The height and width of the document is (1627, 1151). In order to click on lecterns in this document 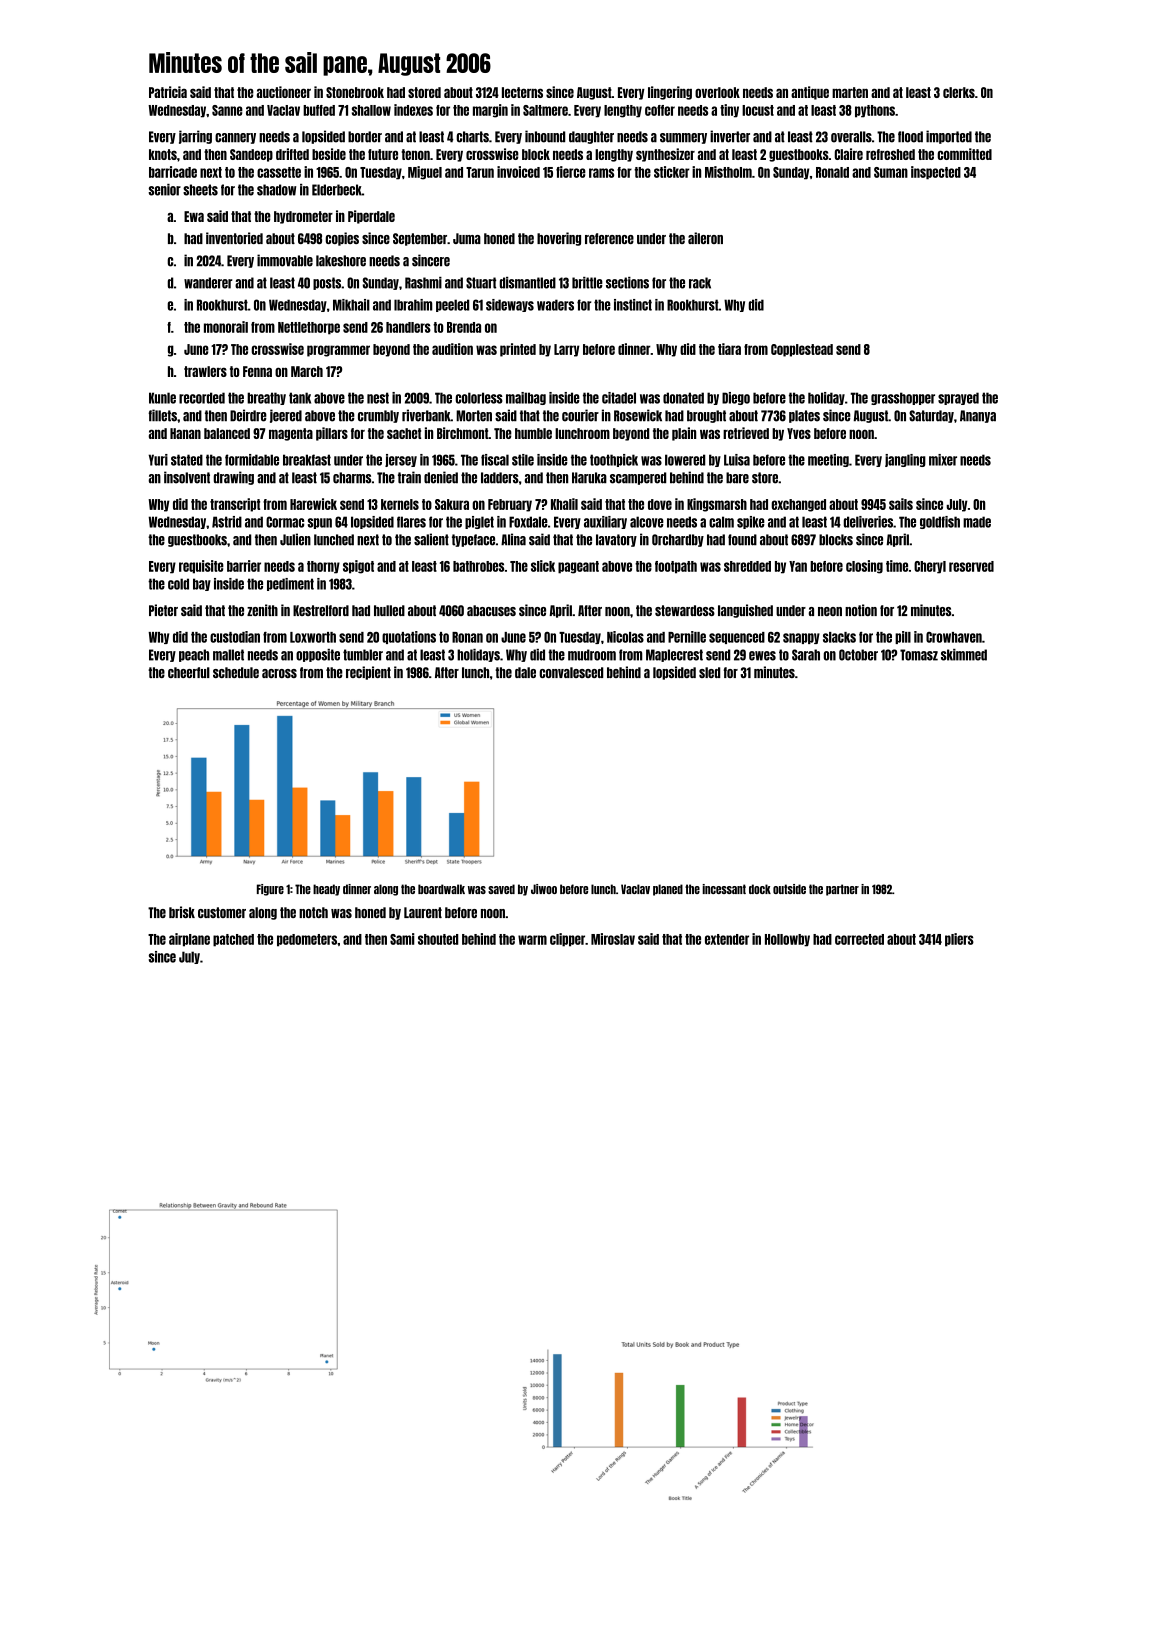, I will do `click(522, 92)`.
